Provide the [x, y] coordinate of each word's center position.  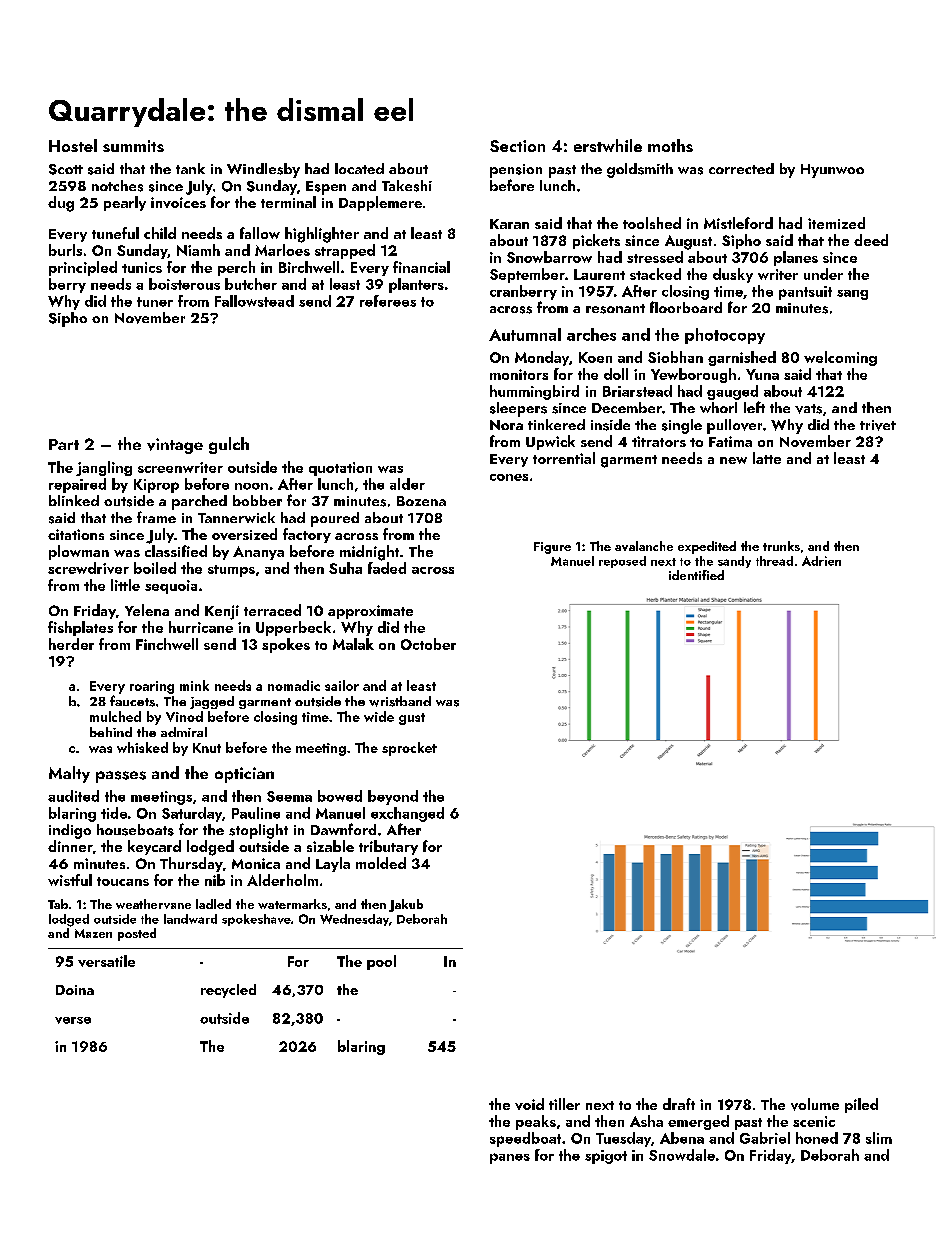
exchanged [407, 814]
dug [61, 204]
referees [388, 301]
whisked [142, 747]
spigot [606, 1157]
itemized [836, 223]
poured [335, 519]
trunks [781, 546]
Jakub [406, 905]
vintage [175, 446]
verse [73, 1020]
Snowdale [682, 1155]
